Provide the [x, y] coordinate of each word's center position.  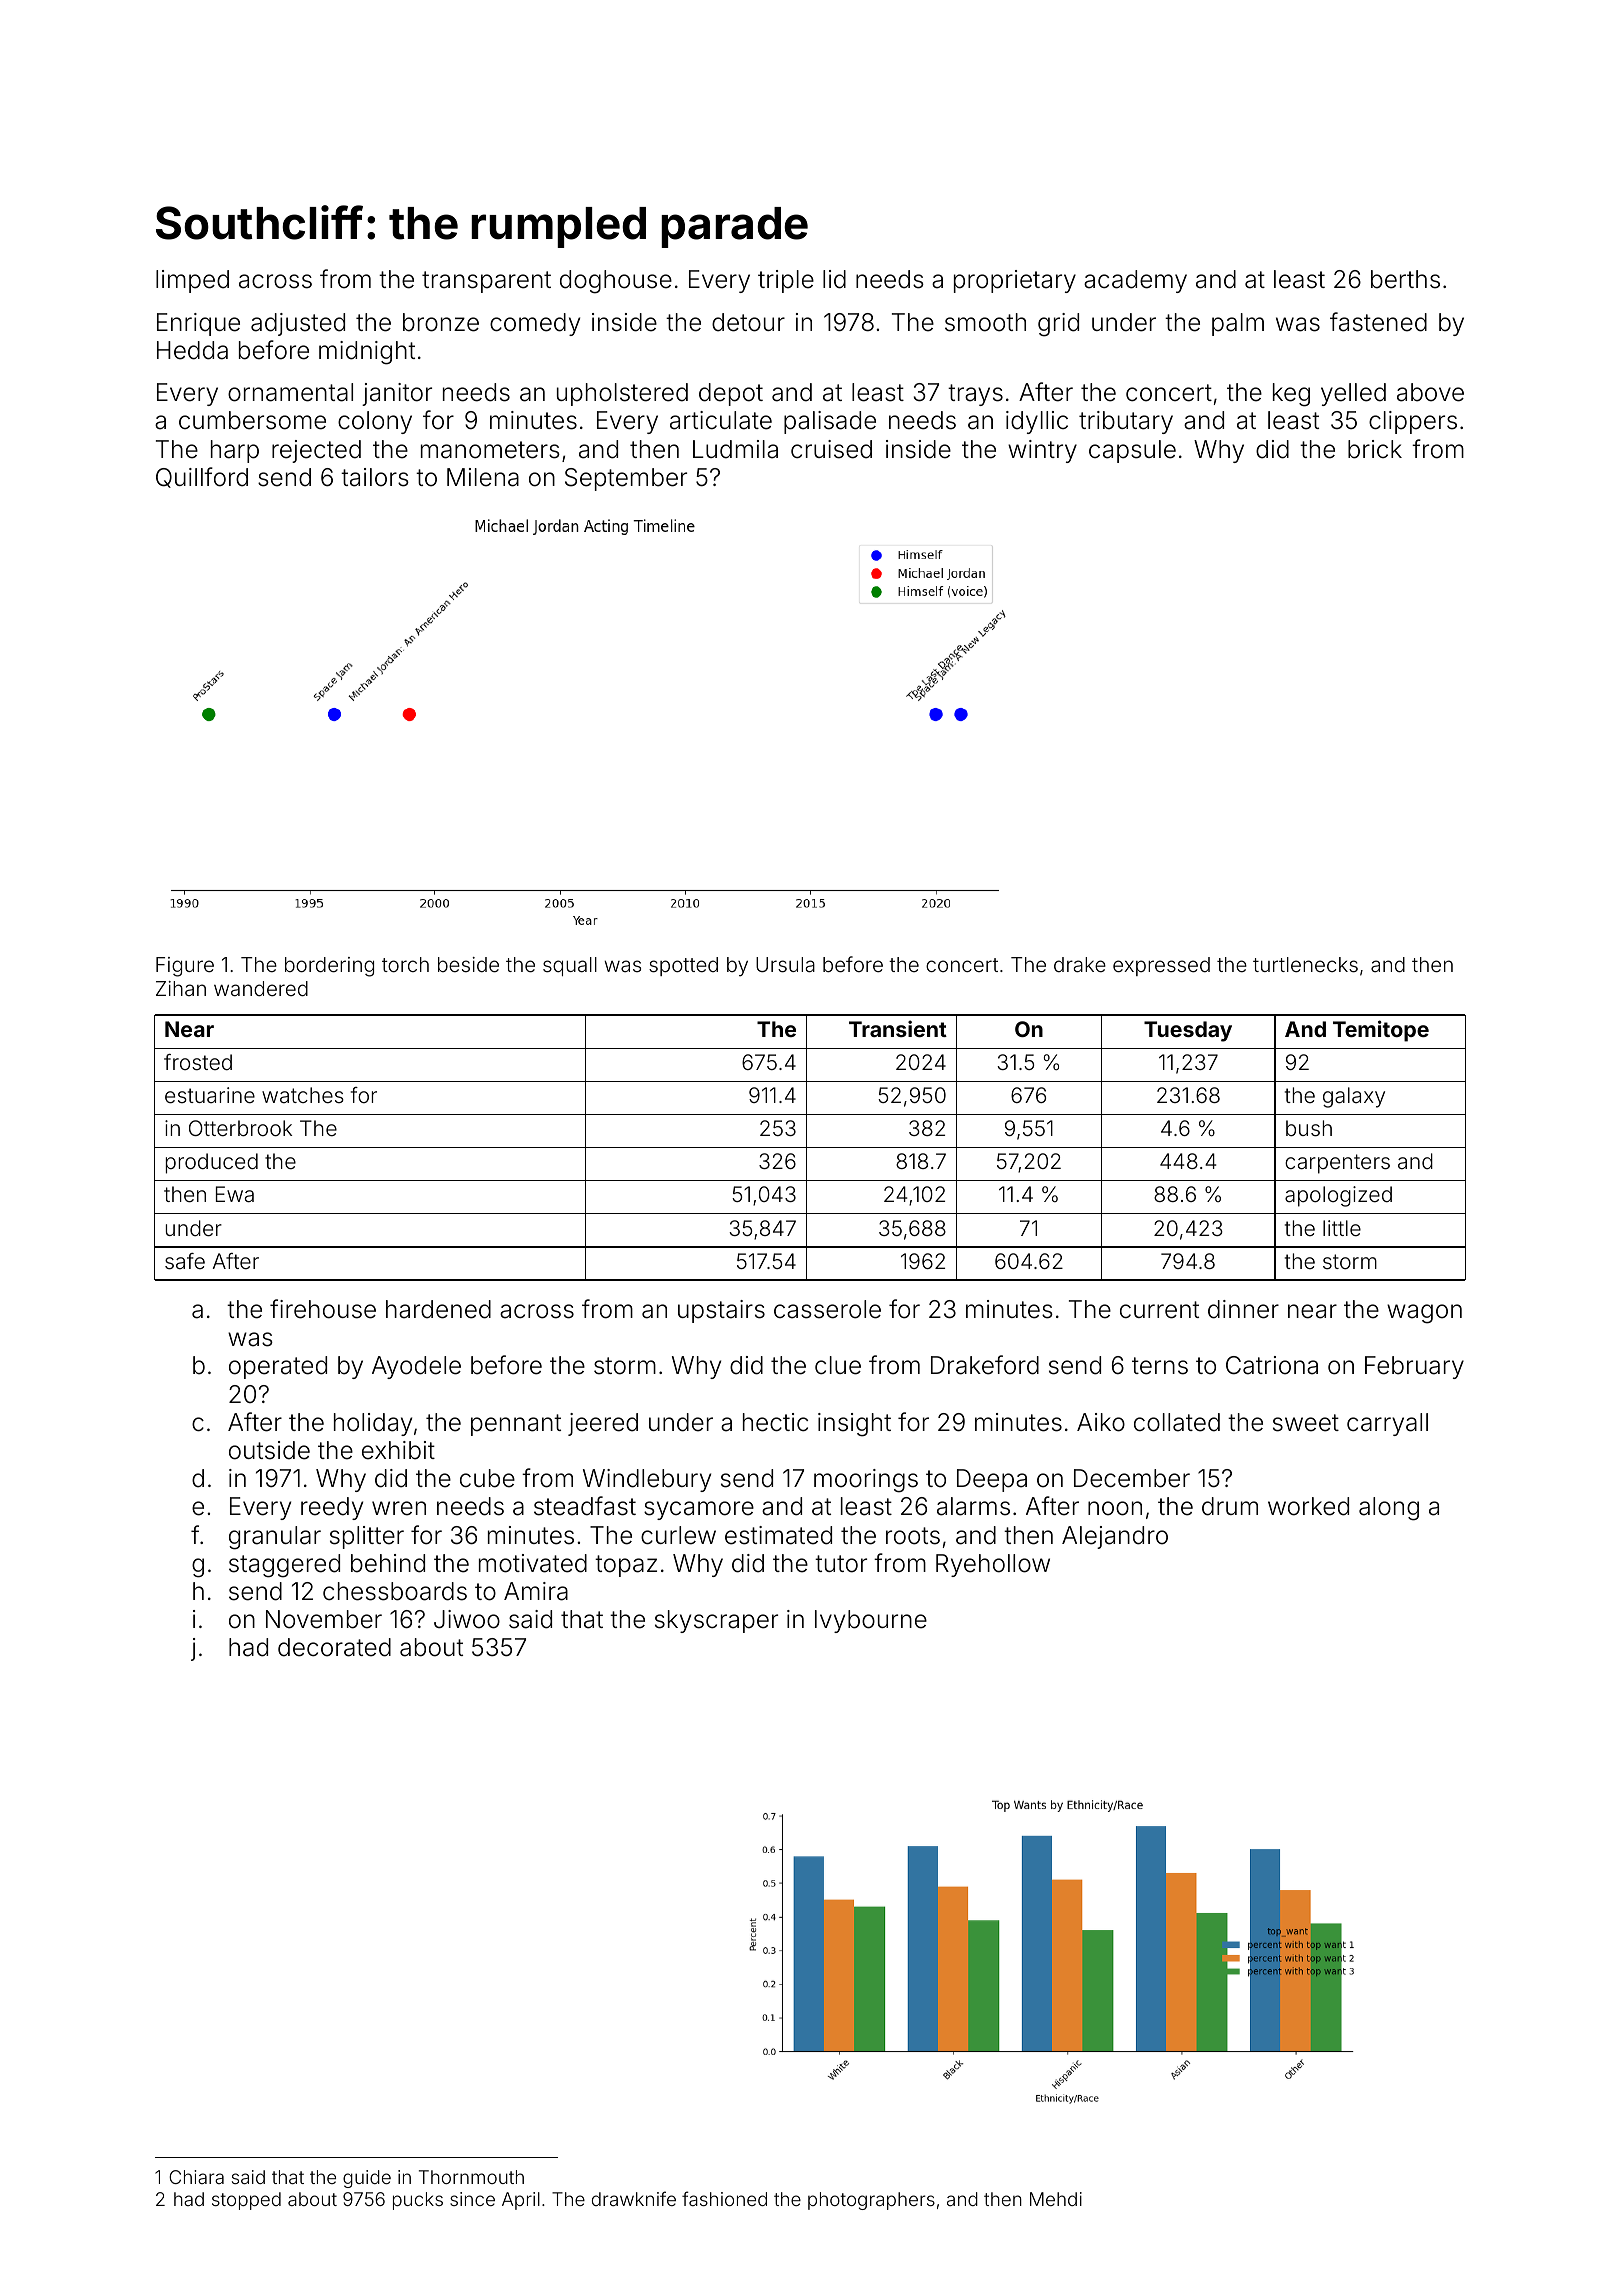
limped [192, 281]
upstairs [721, 1311]
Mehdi [1056, 2199]
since [472, 2199]
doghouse [616, 282]
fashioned [724, 2198]
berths [1405, 279]
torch [405, 964]
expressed [1161, 966]
